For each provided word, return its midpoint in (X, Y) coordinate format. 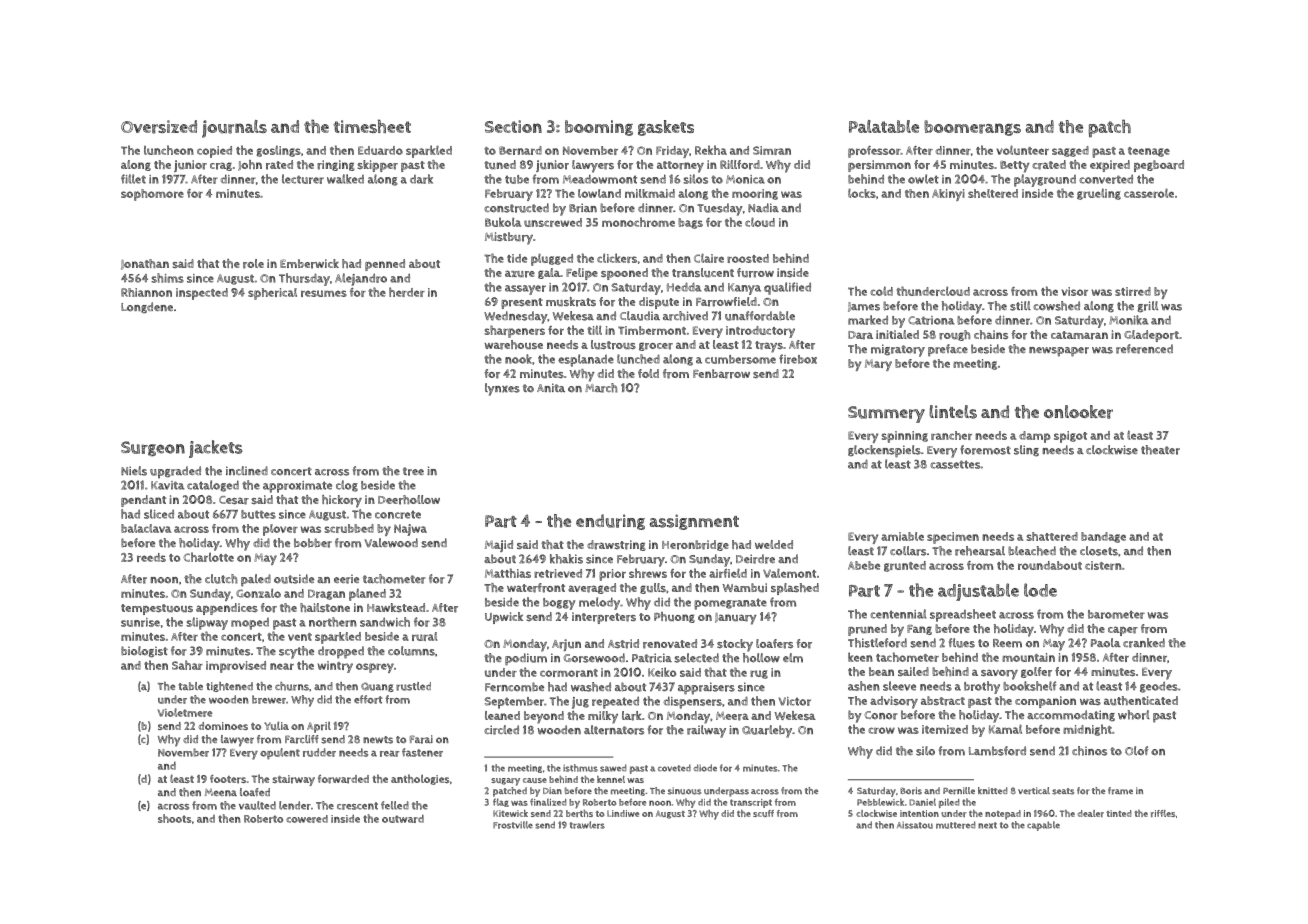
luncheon (169, 150)
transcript (751, 803)
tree (413, 471)
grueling (1099, 194)
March (601, 388)
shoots (174, 818)
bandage (1103, 537)
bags (690, 223)
